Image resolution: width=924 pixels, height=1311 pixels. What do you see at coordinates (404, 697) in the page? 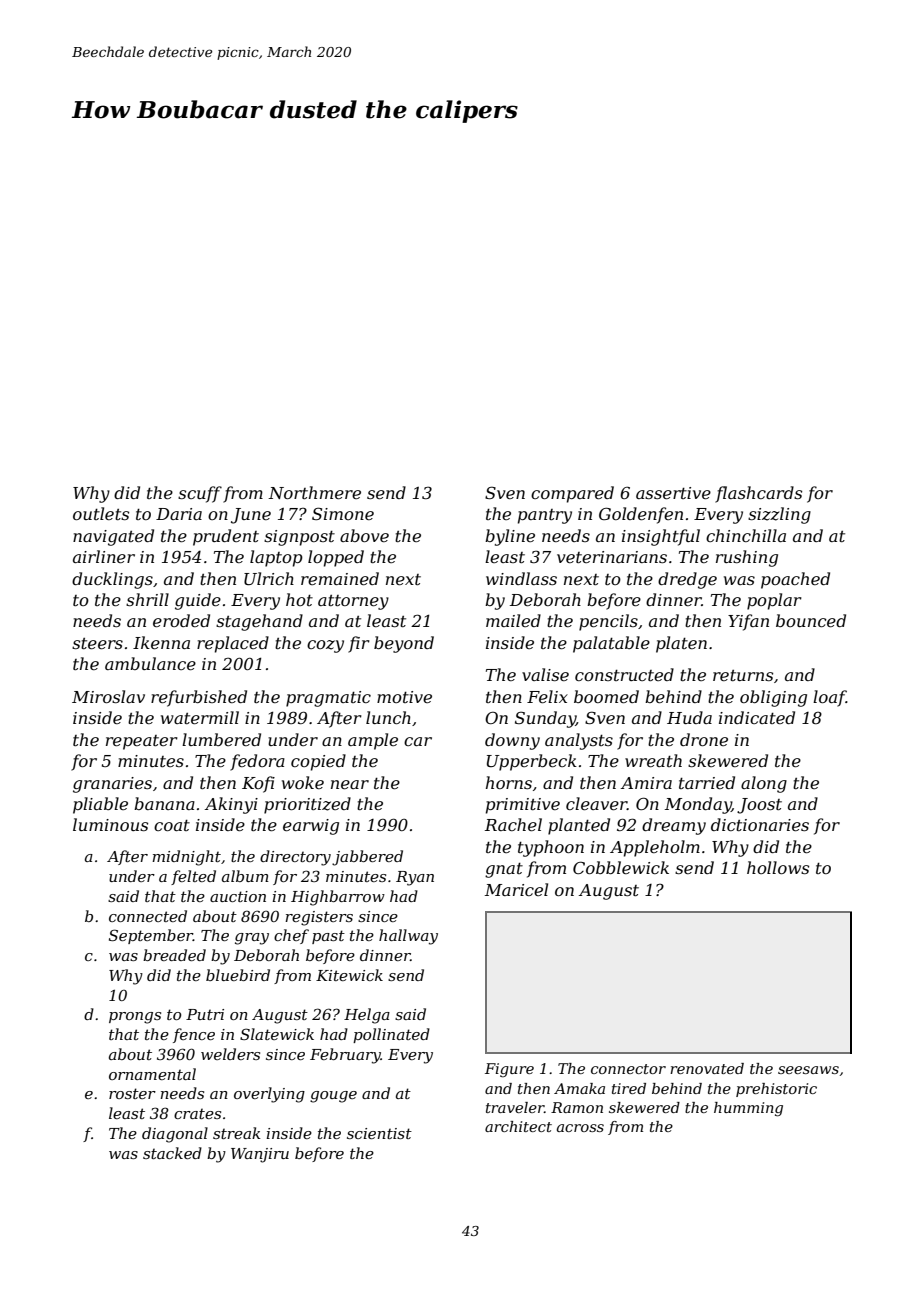
I see `motive` at bounding box center [404, 697].
